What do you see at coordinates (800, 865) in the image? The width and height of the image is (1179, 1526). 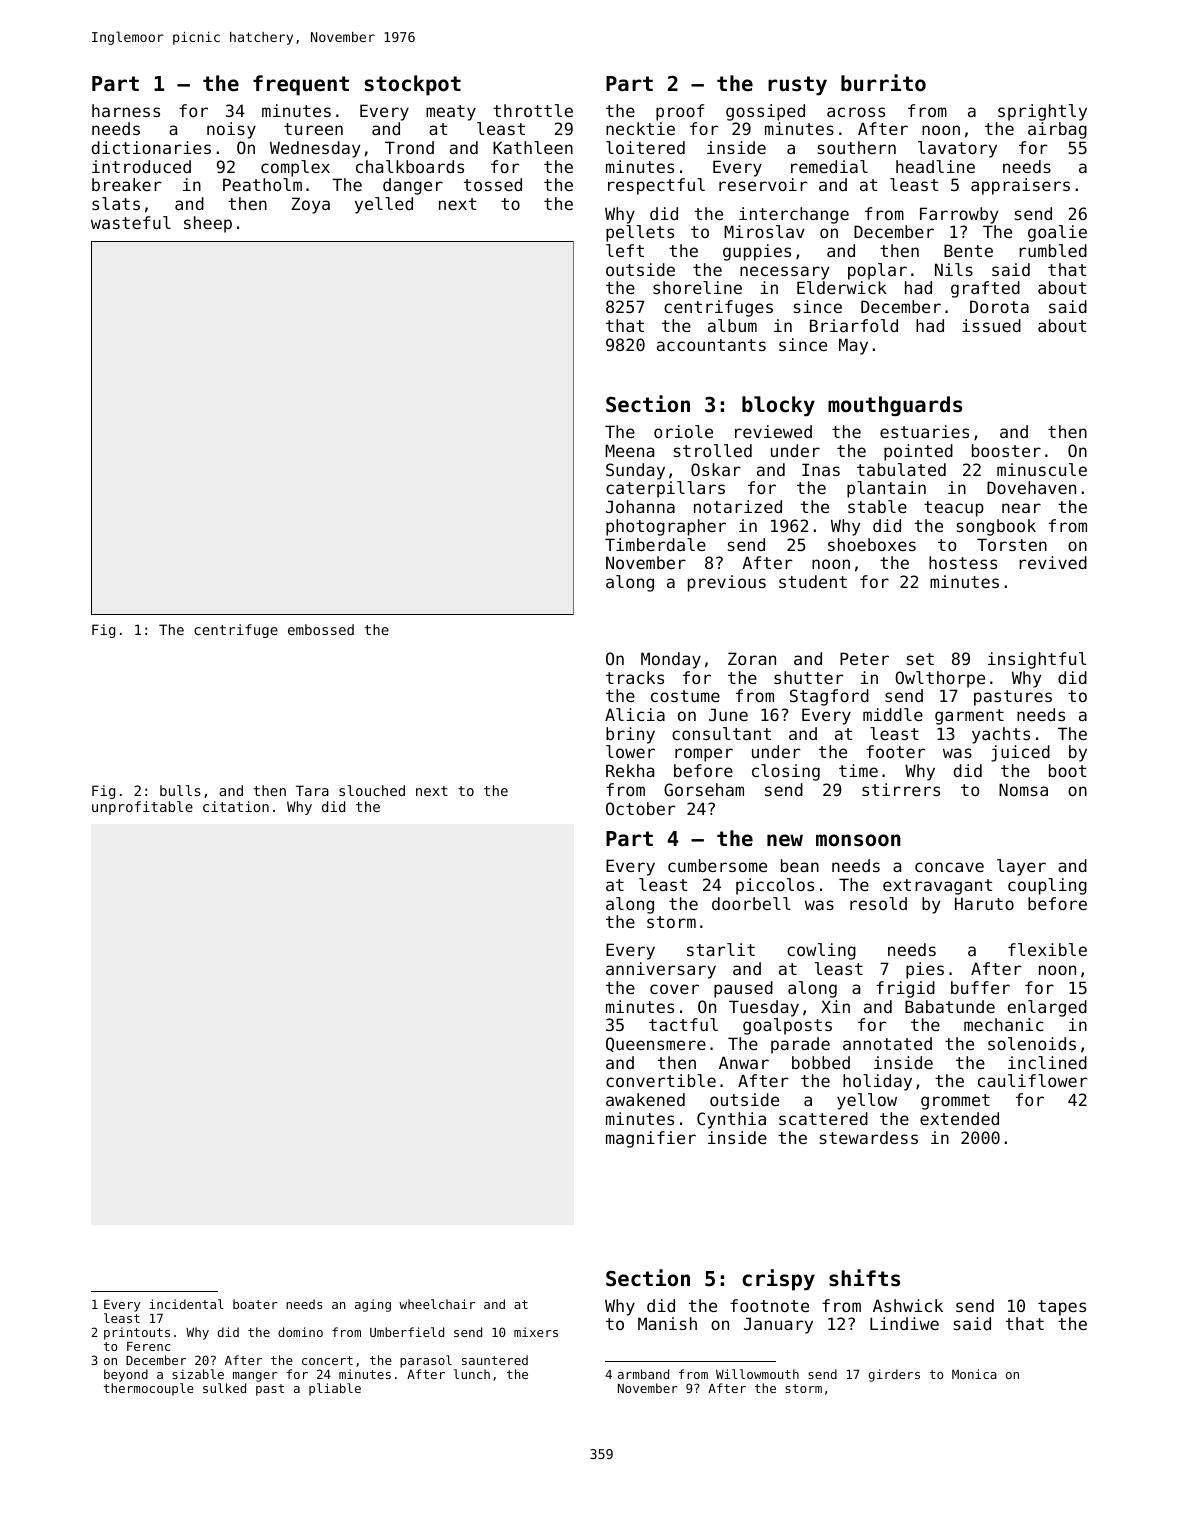 I see `bean` at bounding box center [800, 865].
